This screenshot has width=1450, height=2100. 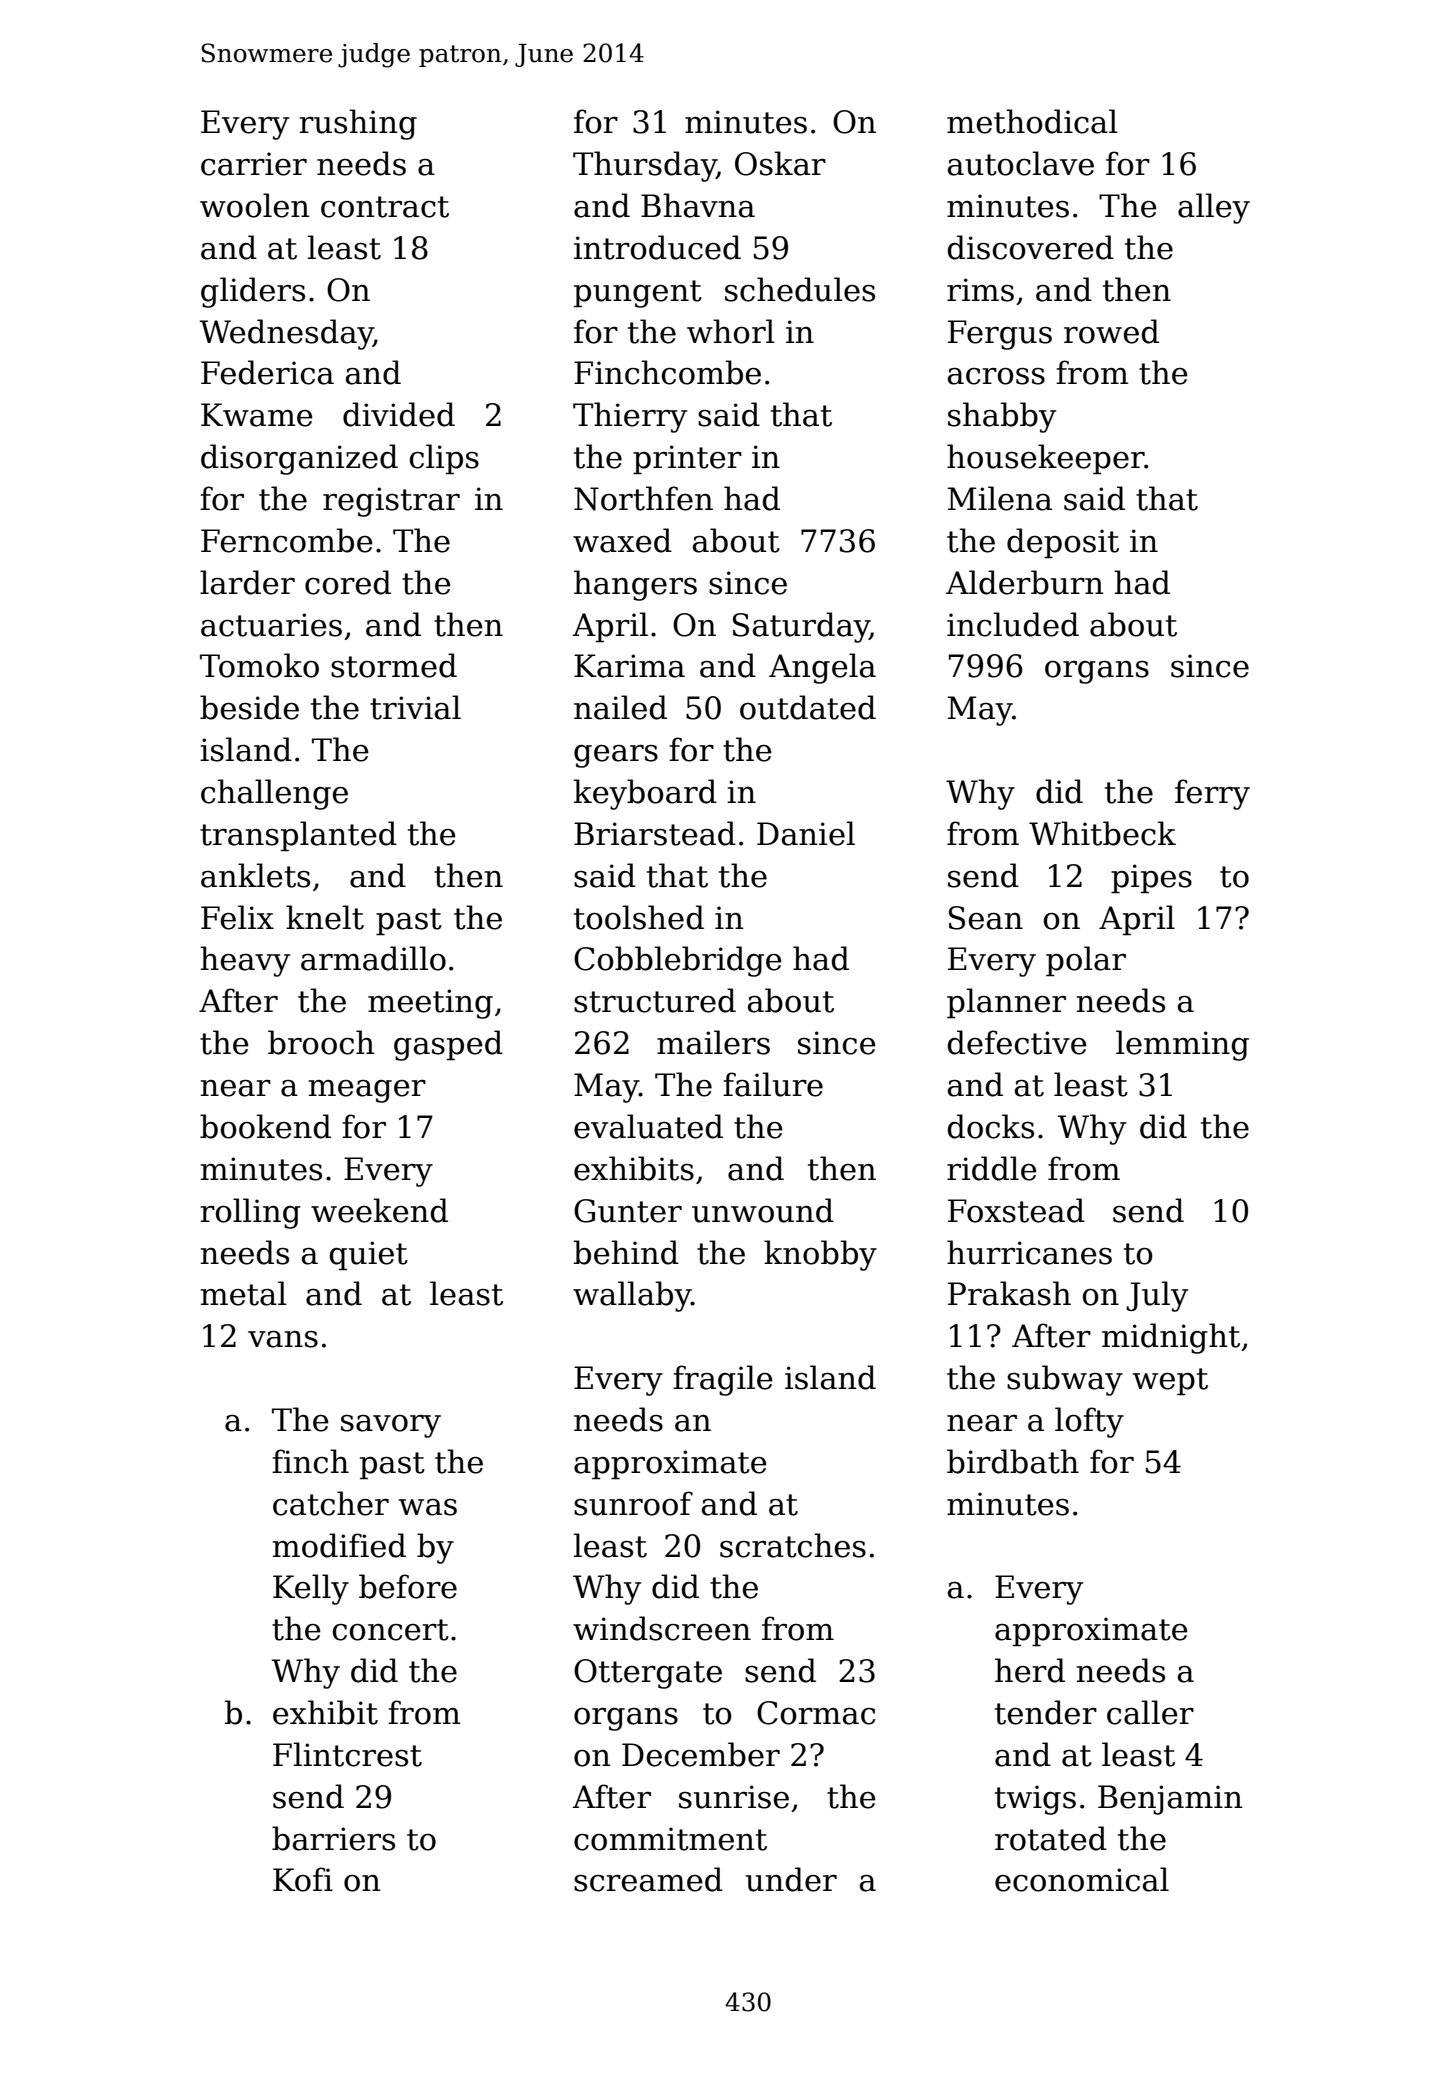 I want to click on birdbath, so click(x=1013, y=1461).
